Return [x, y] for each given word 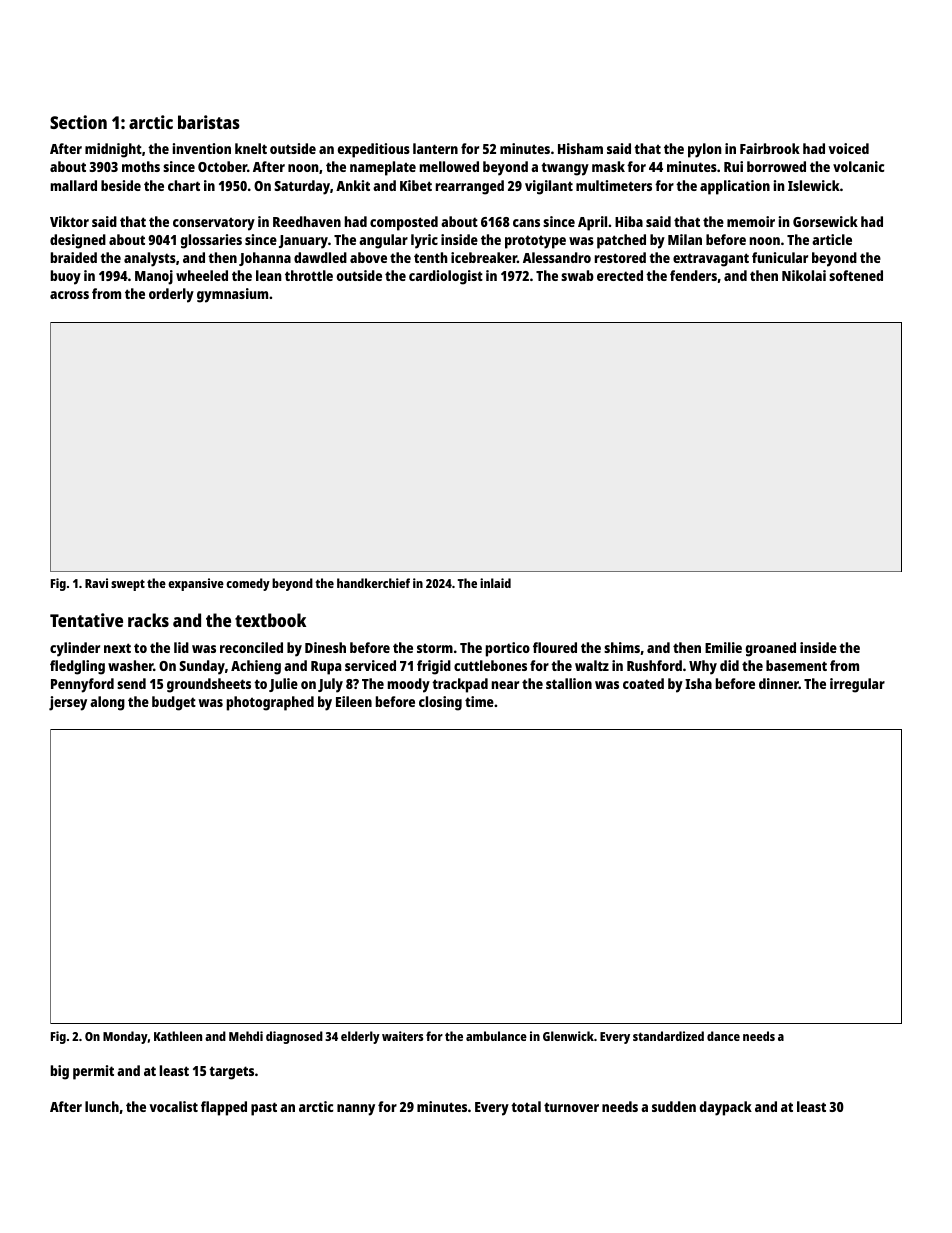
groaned [771, 649]
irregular [857, 685]
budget [174, 703]
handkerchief [373, 583]
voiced [848, 148]
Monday [125, 1037]
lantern [435, 148]
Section [78, 122]
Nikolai [804, 275]
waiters [402, 1036]
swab [577, 275]
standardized [668, 1036]
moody [409, 685]
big [60, 1072]
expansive [196, 584]
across [69, 295]
